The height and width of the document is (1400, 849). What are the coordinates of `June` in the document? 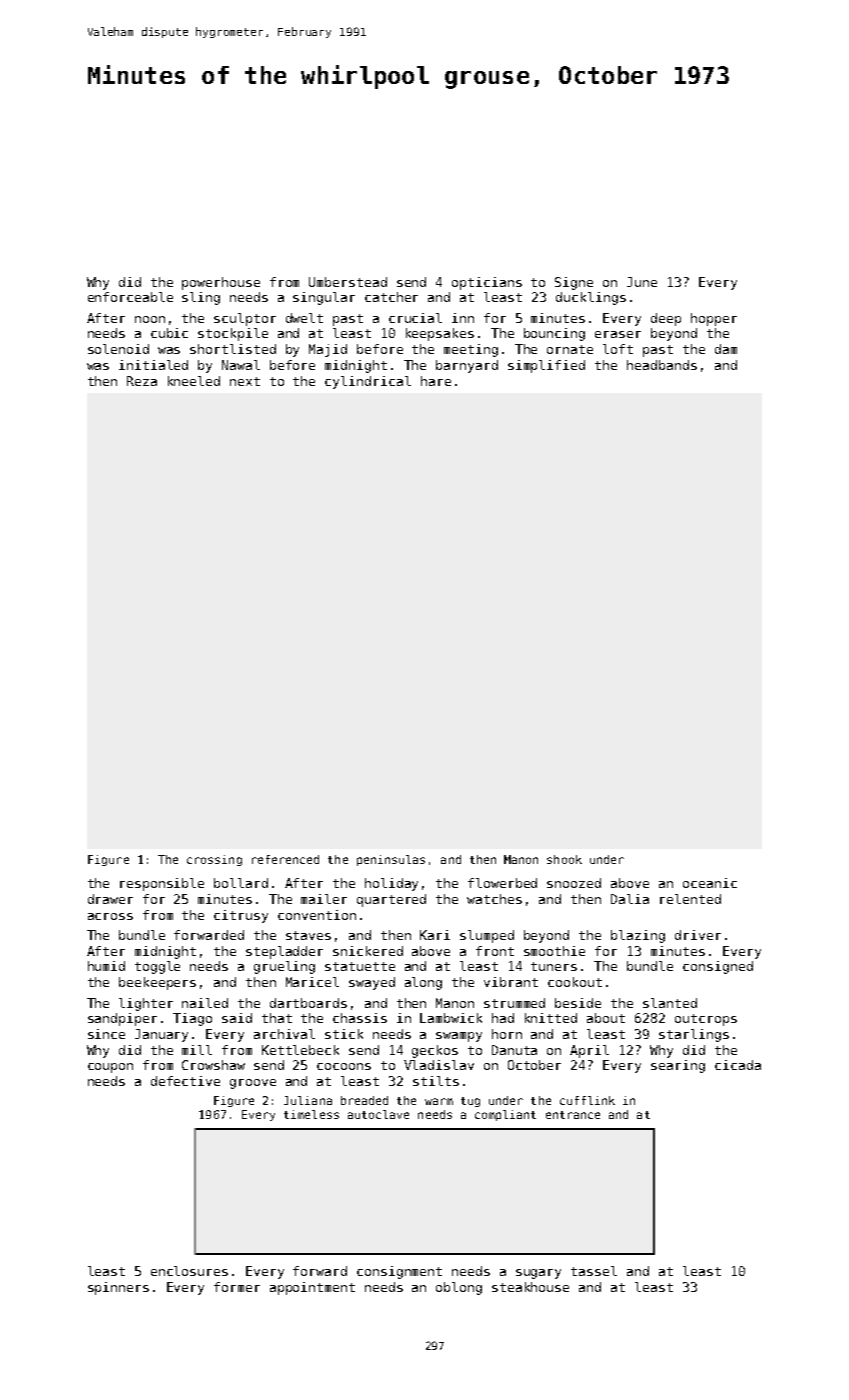 It's located at (642, 282).
